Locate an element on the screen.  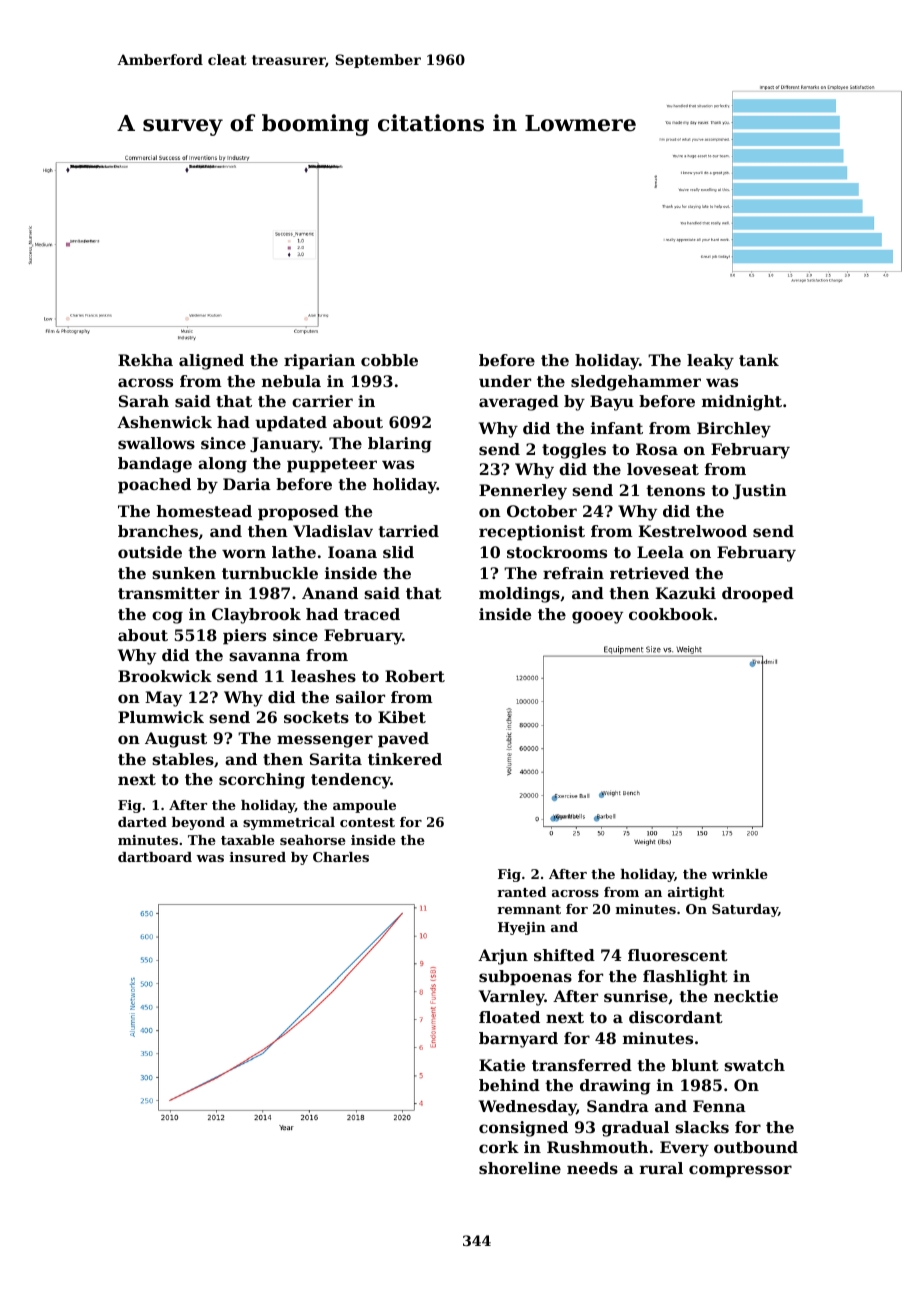
wrinkle is located at coordinates (740, 874).
